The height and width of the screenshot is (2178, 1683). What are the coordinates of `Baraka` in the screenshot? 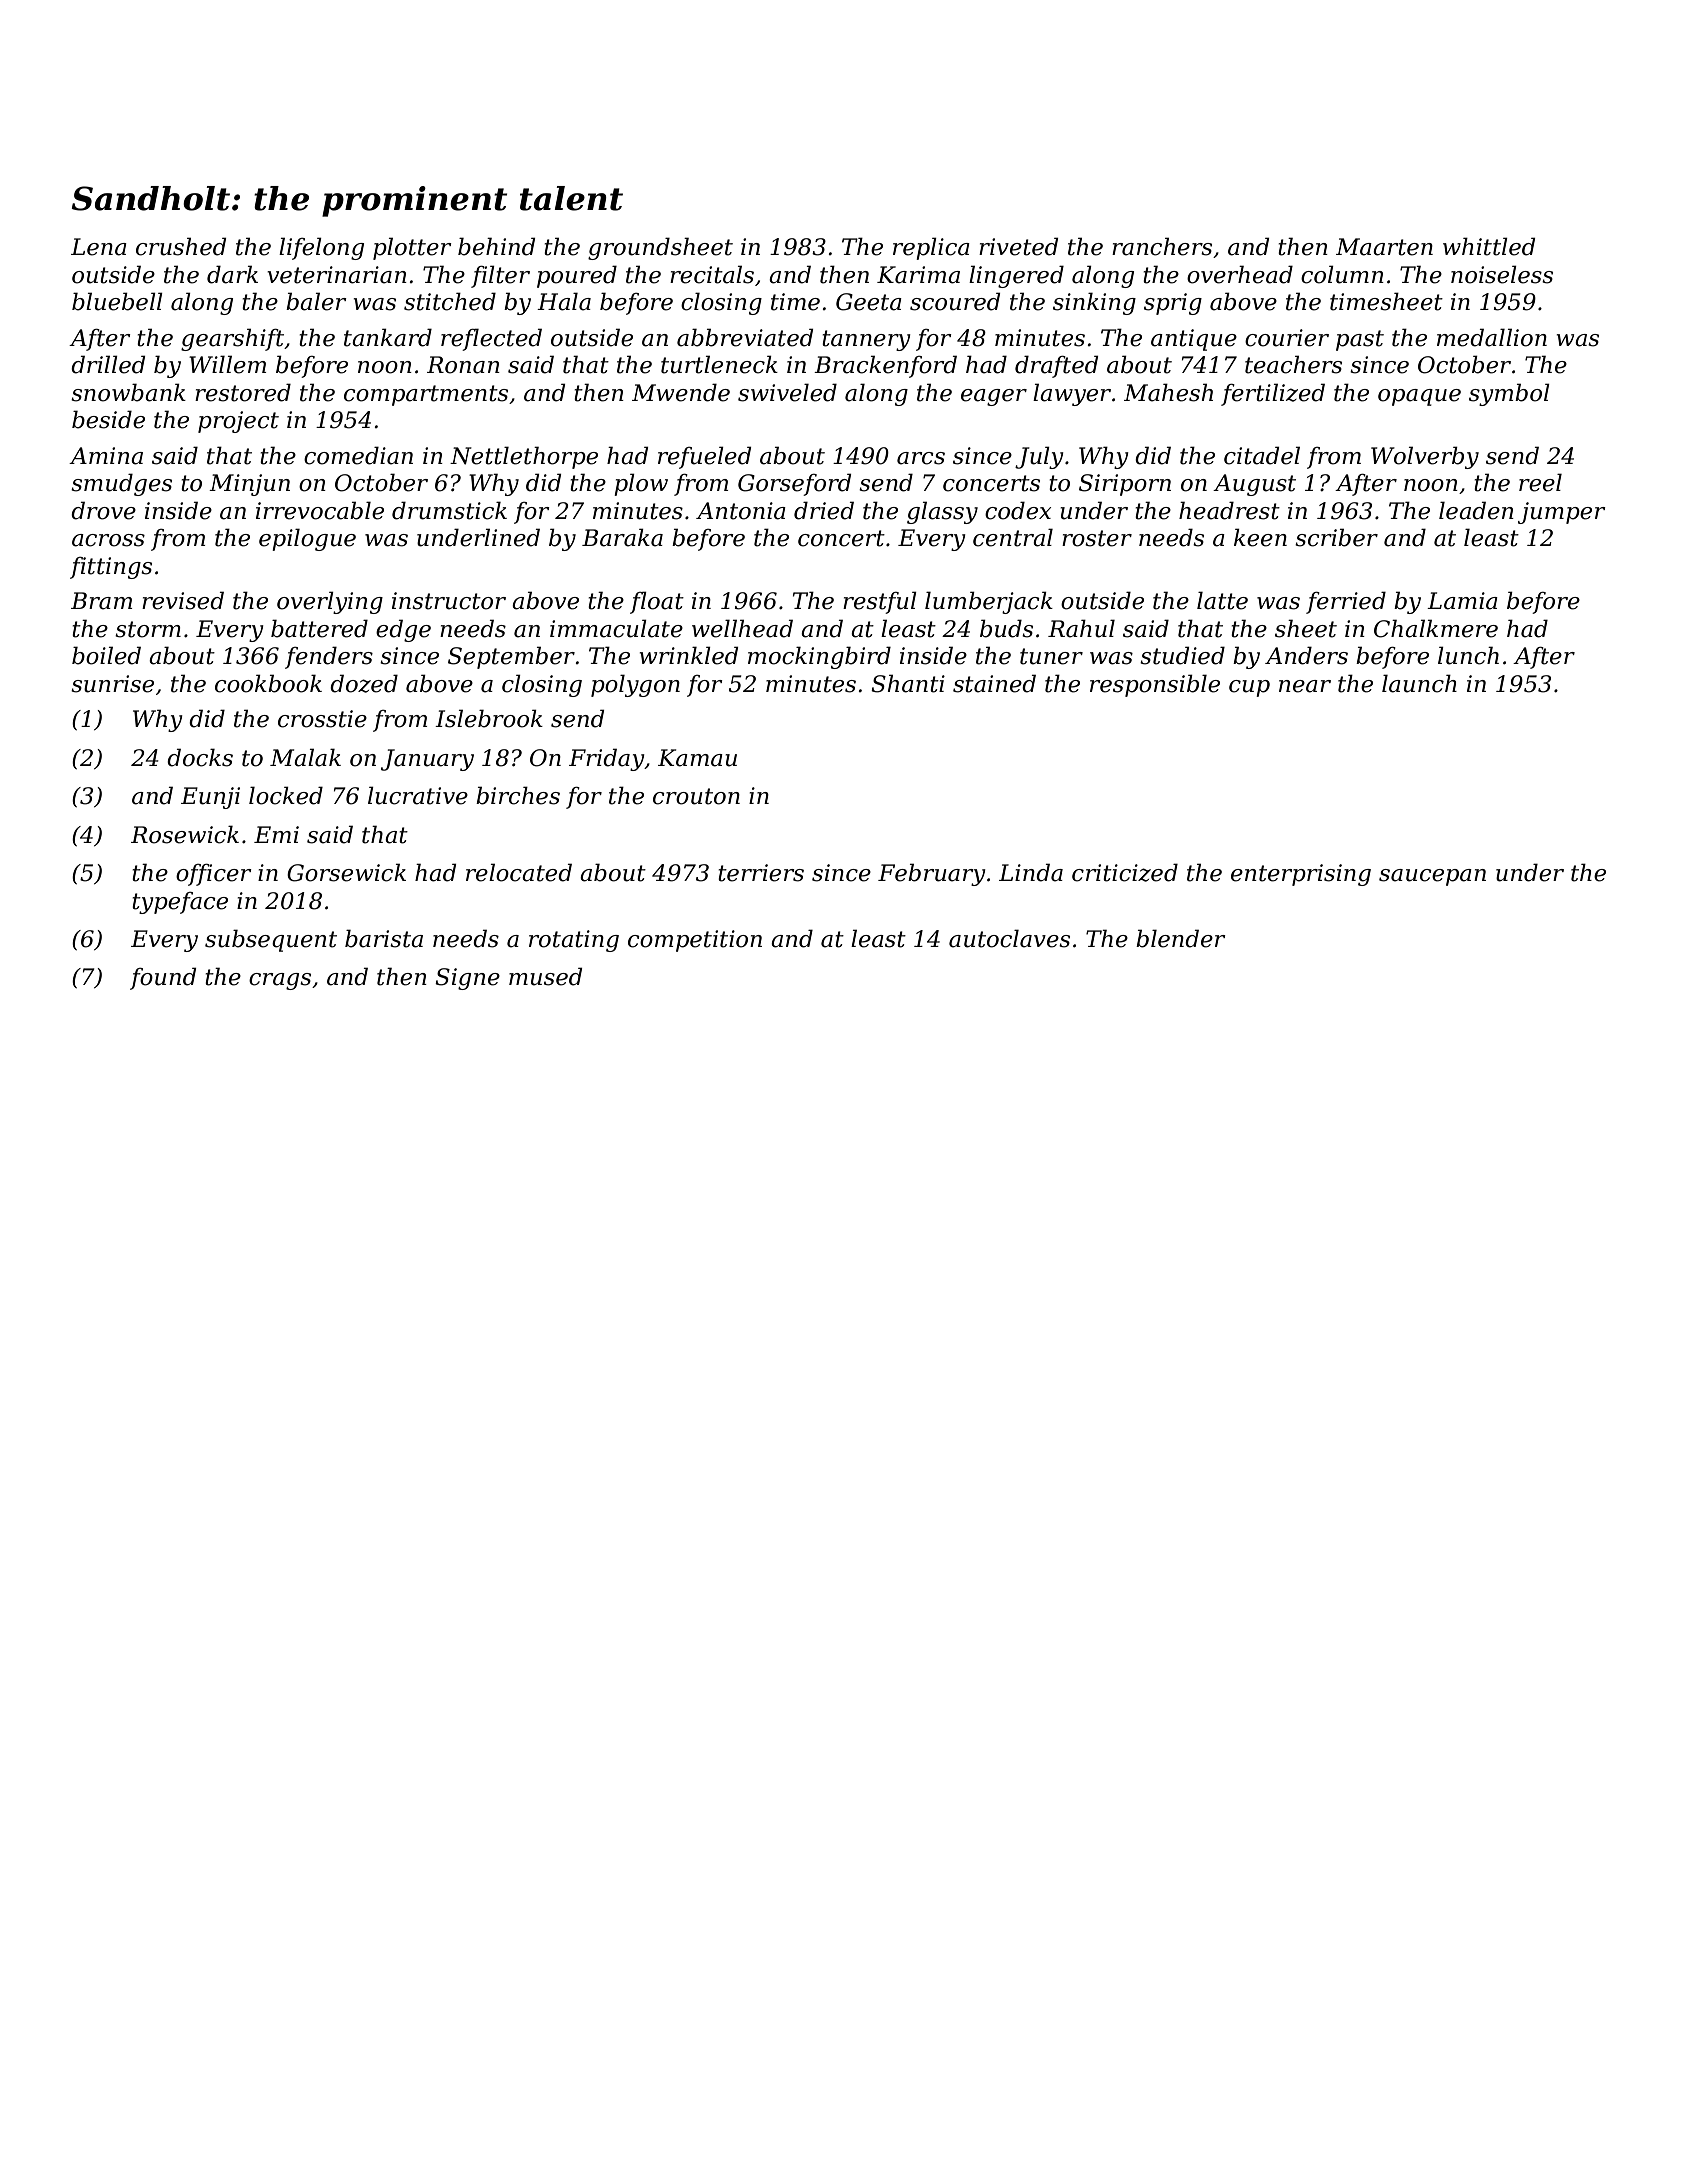 It's located at (622, 537).
